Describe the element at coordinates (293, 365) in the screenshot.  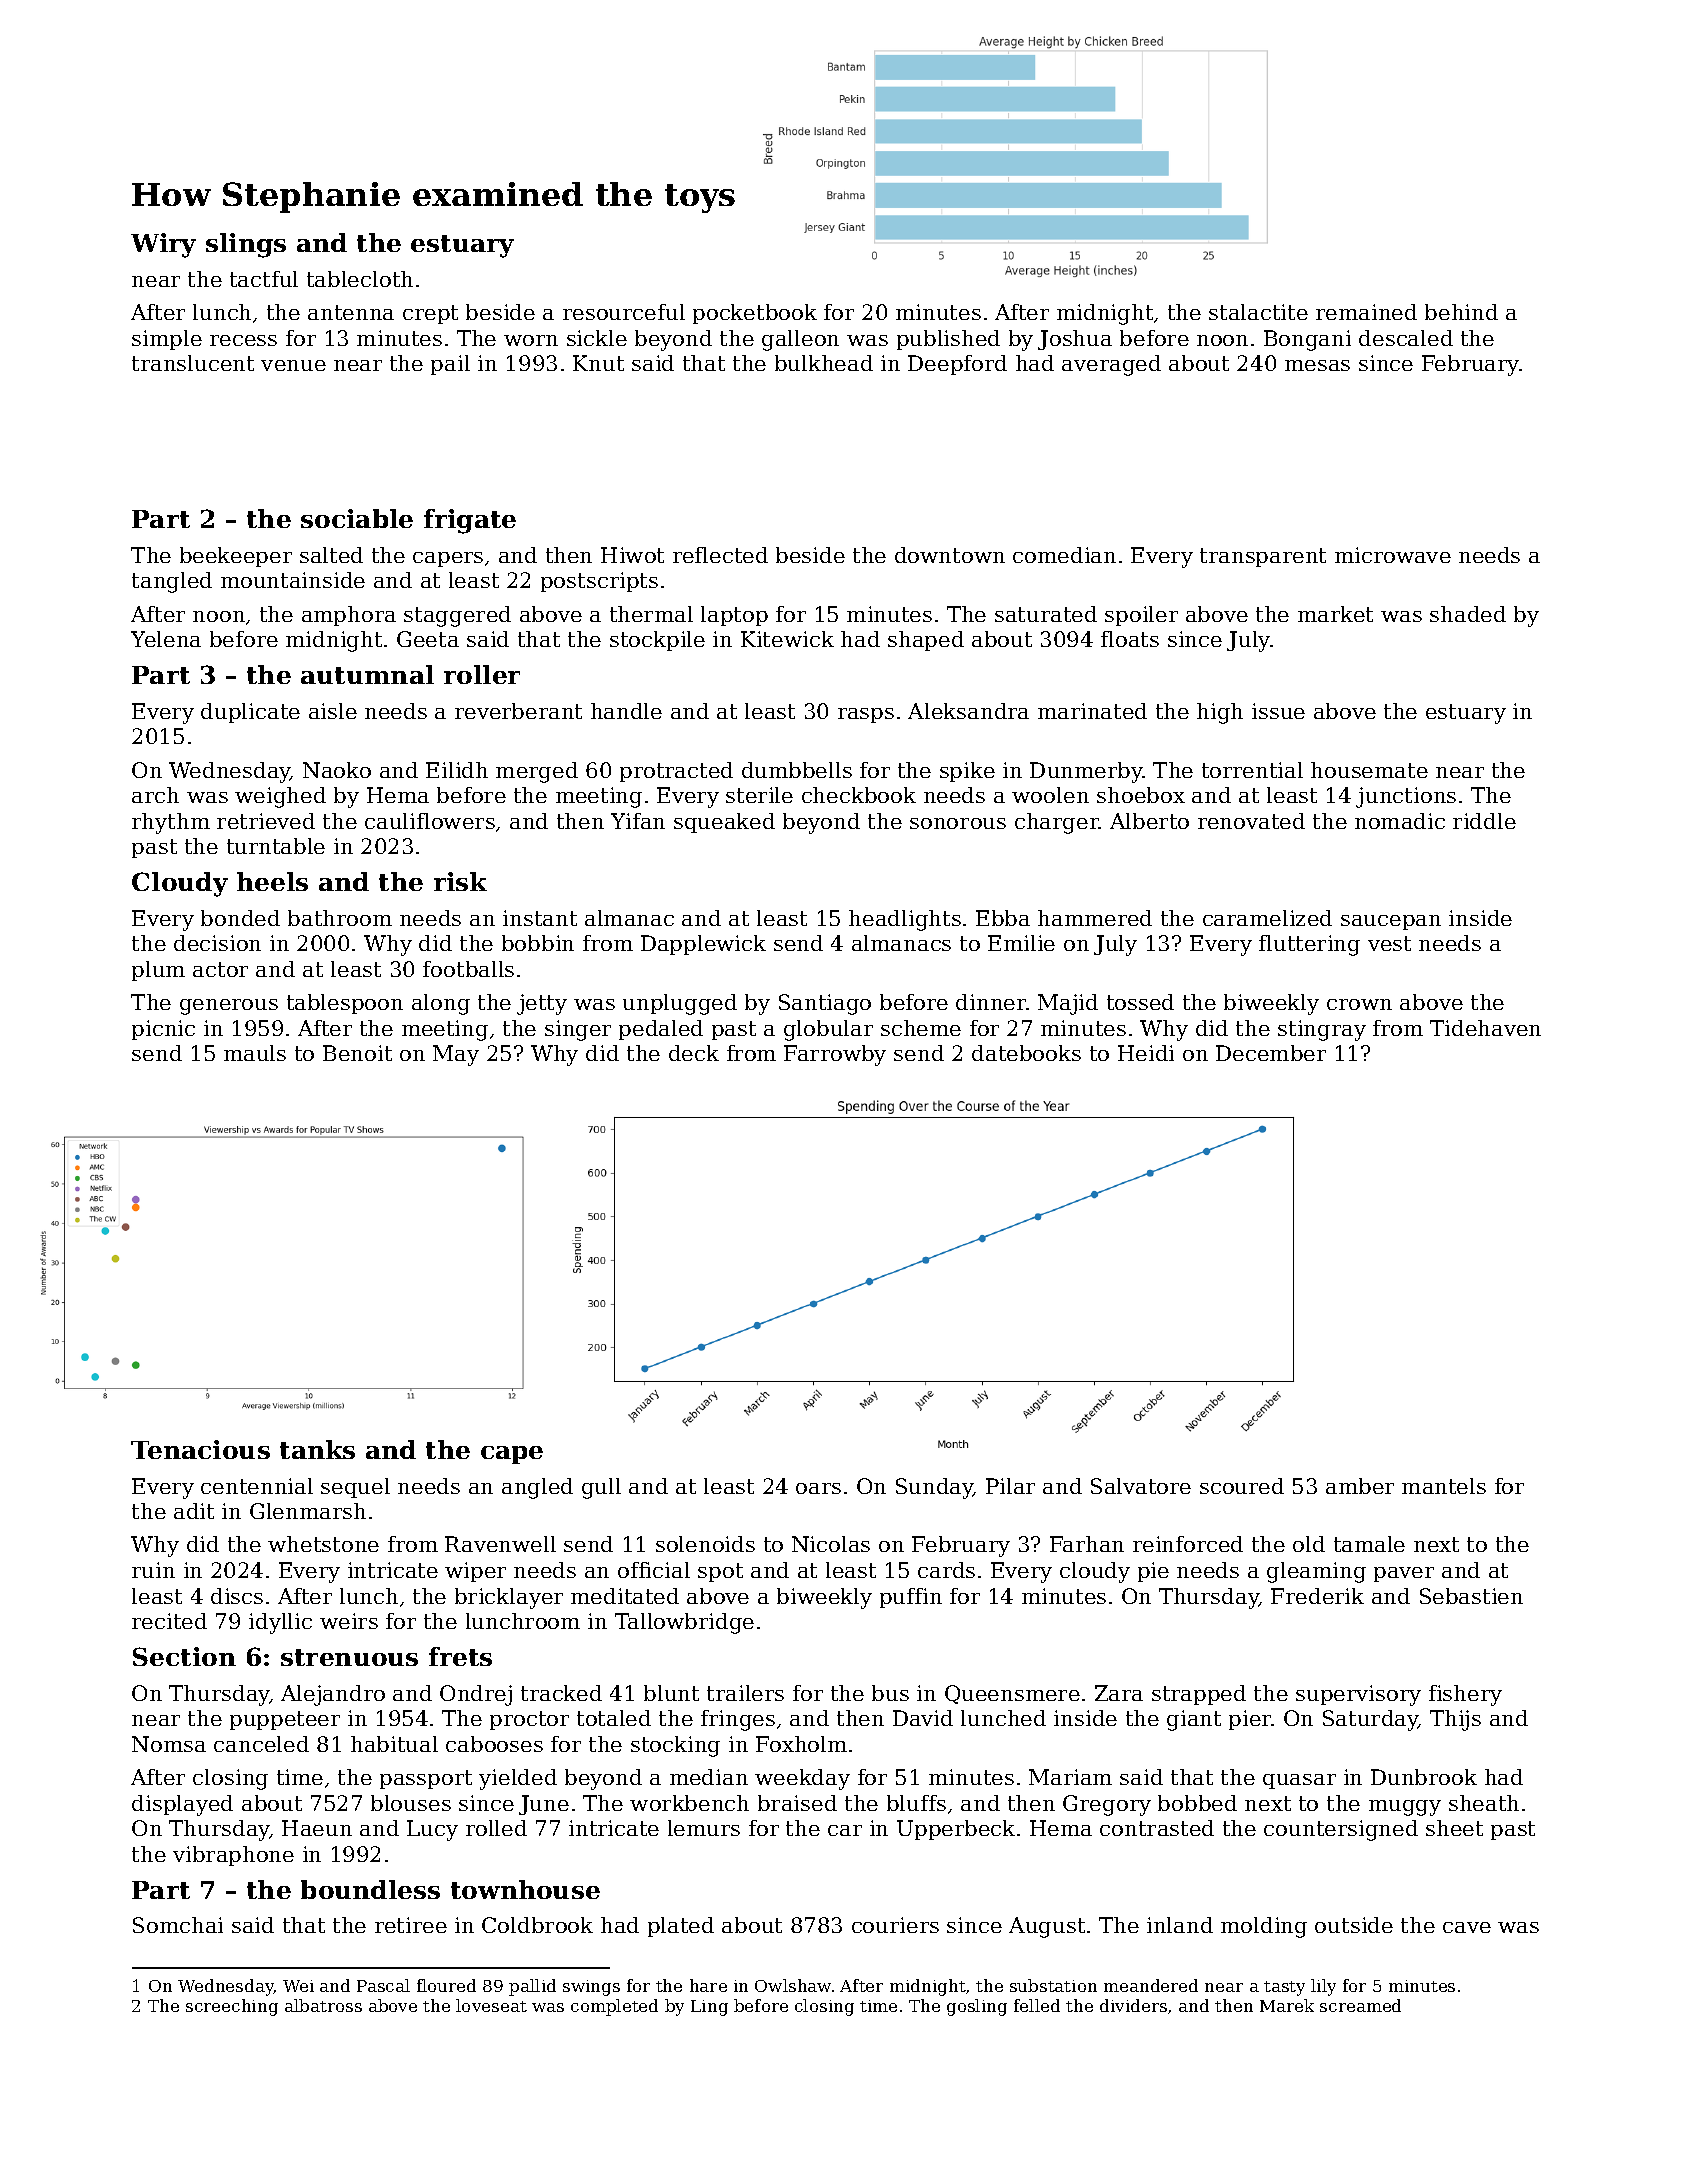
I see `venue` at that location.
